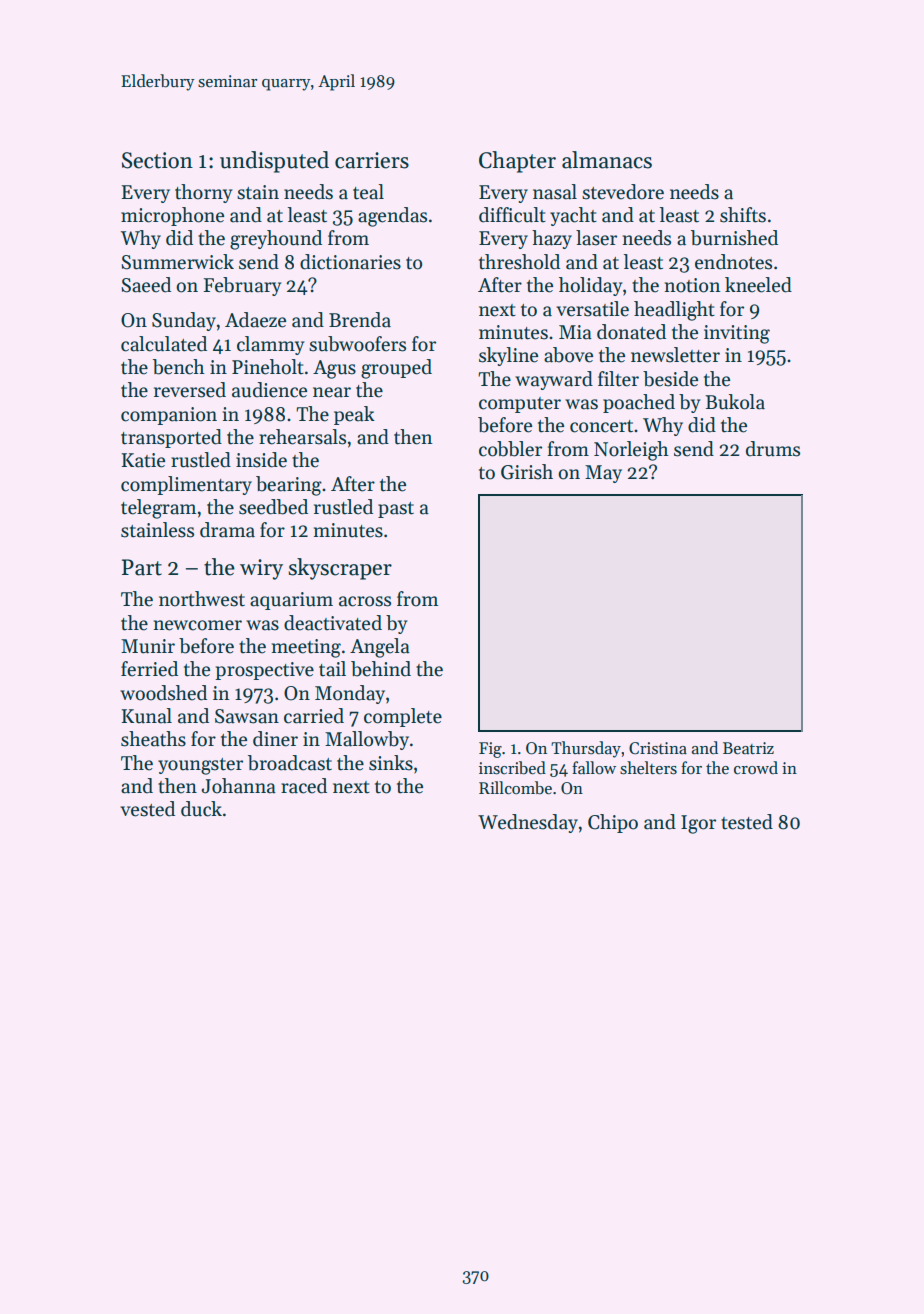 The width and height of the page is (924, 1314). Describe the element at coordinates (157, 160) in the page. I see `Section` at that location.
